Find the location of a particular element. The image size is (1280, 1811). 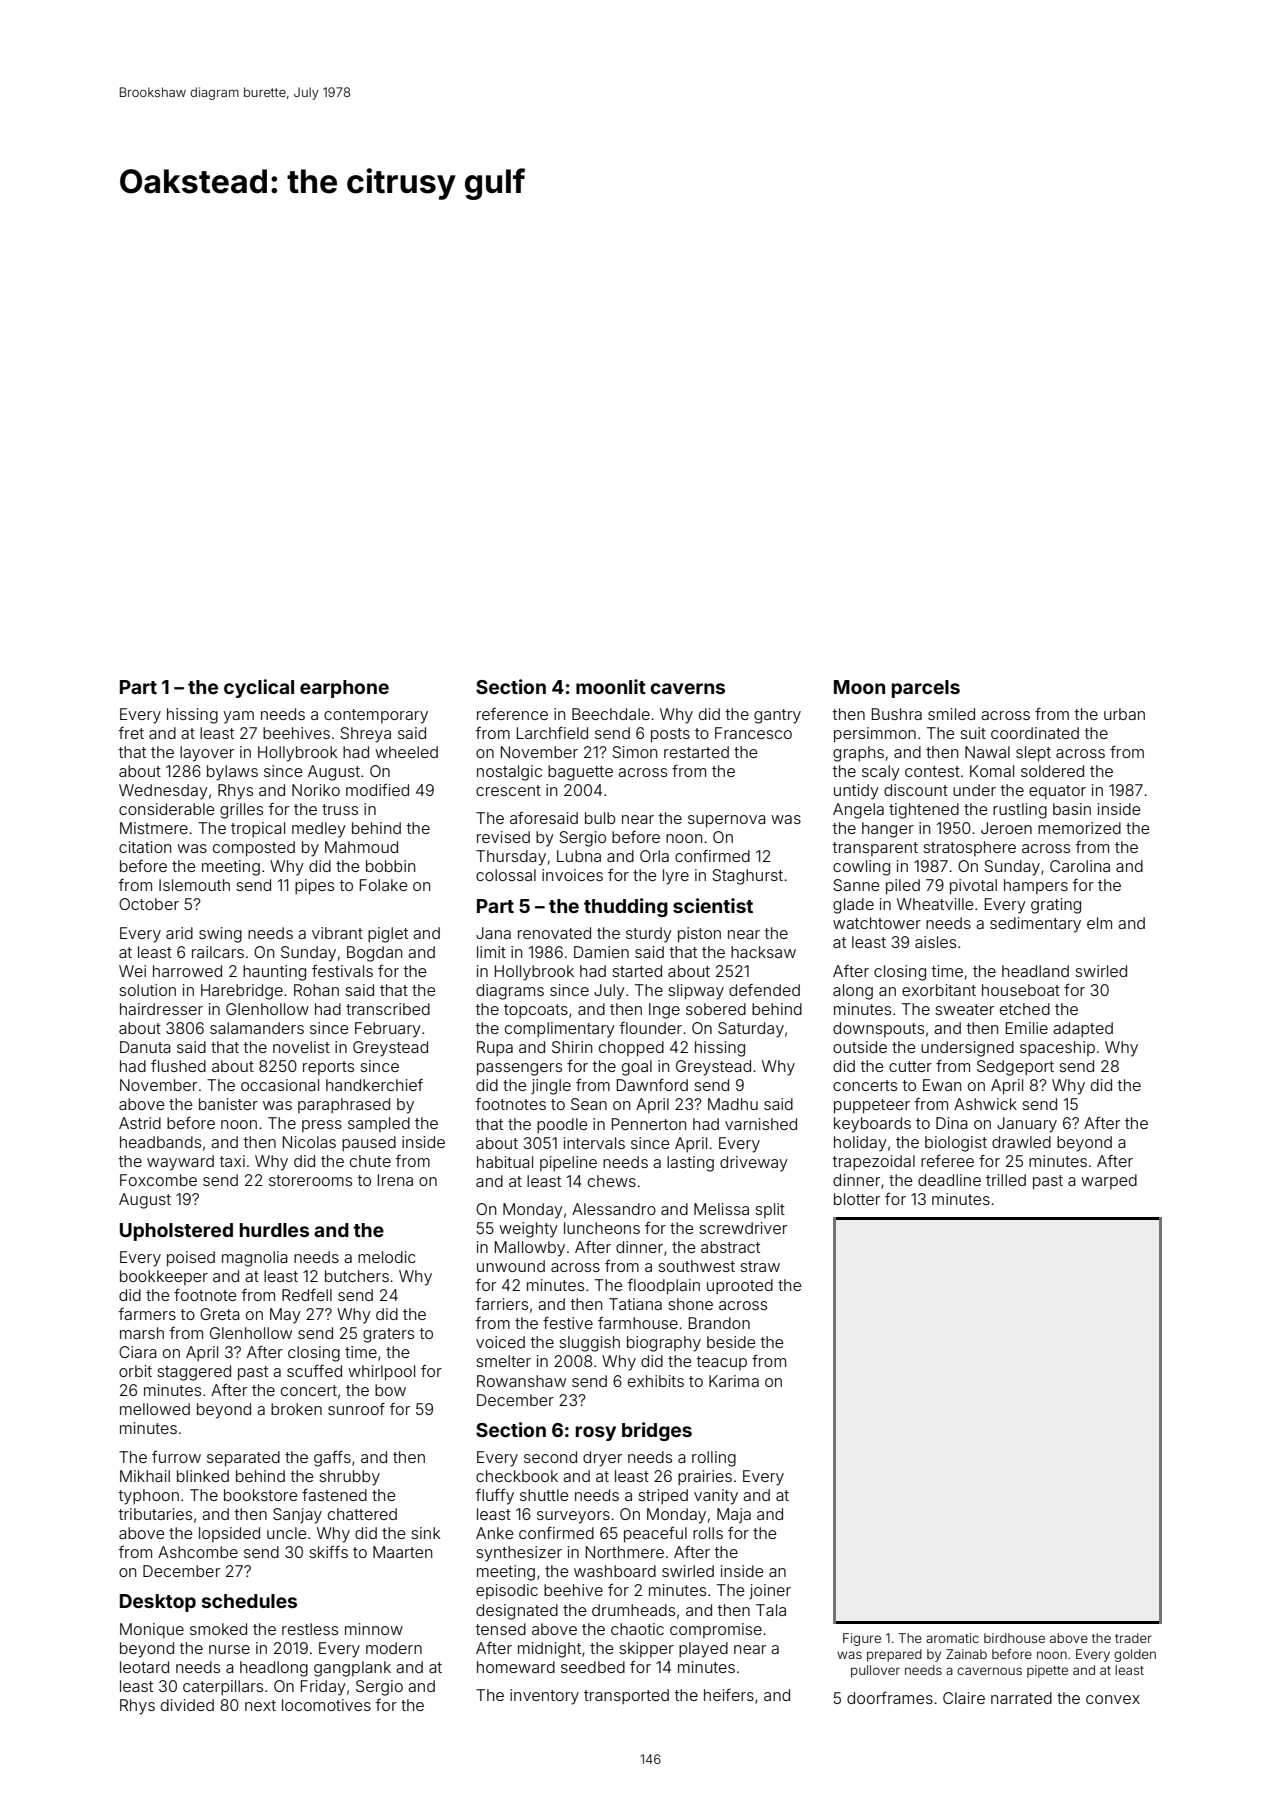

layover is located at coordinates (207, 754).
